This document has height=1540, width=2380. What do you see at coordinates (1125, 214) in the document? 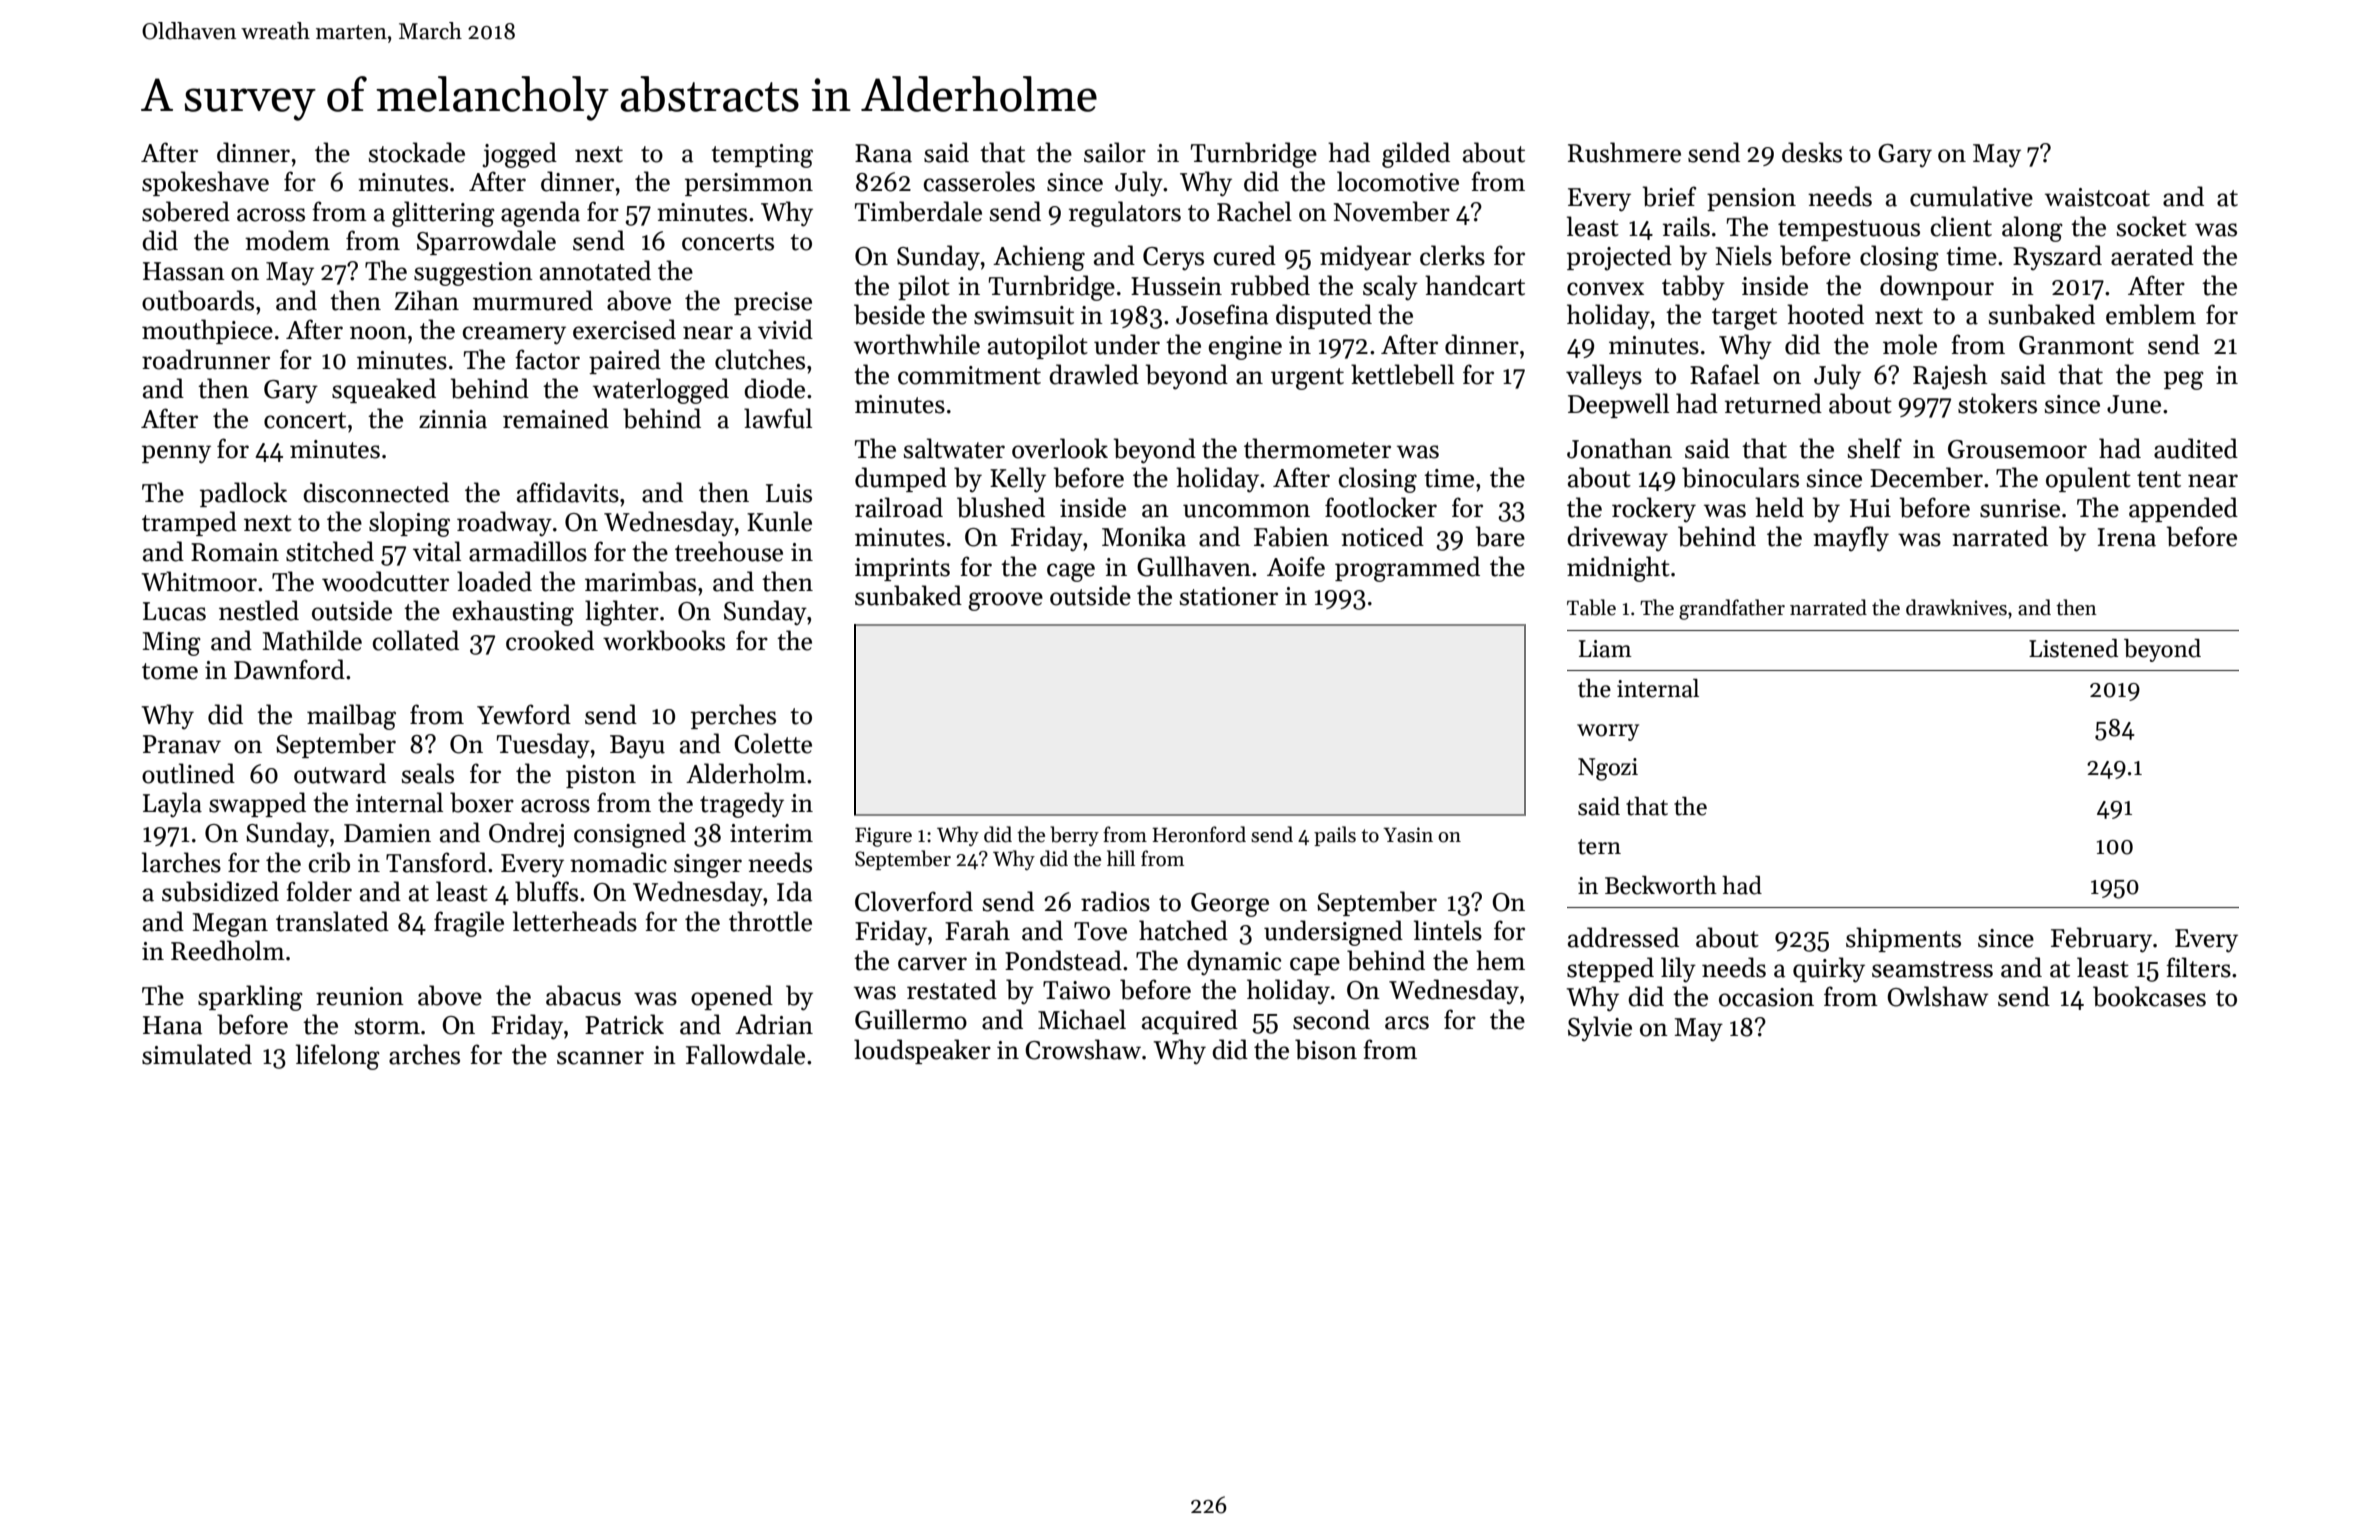
I see `regulators` at bounding box center [1125, 214].
